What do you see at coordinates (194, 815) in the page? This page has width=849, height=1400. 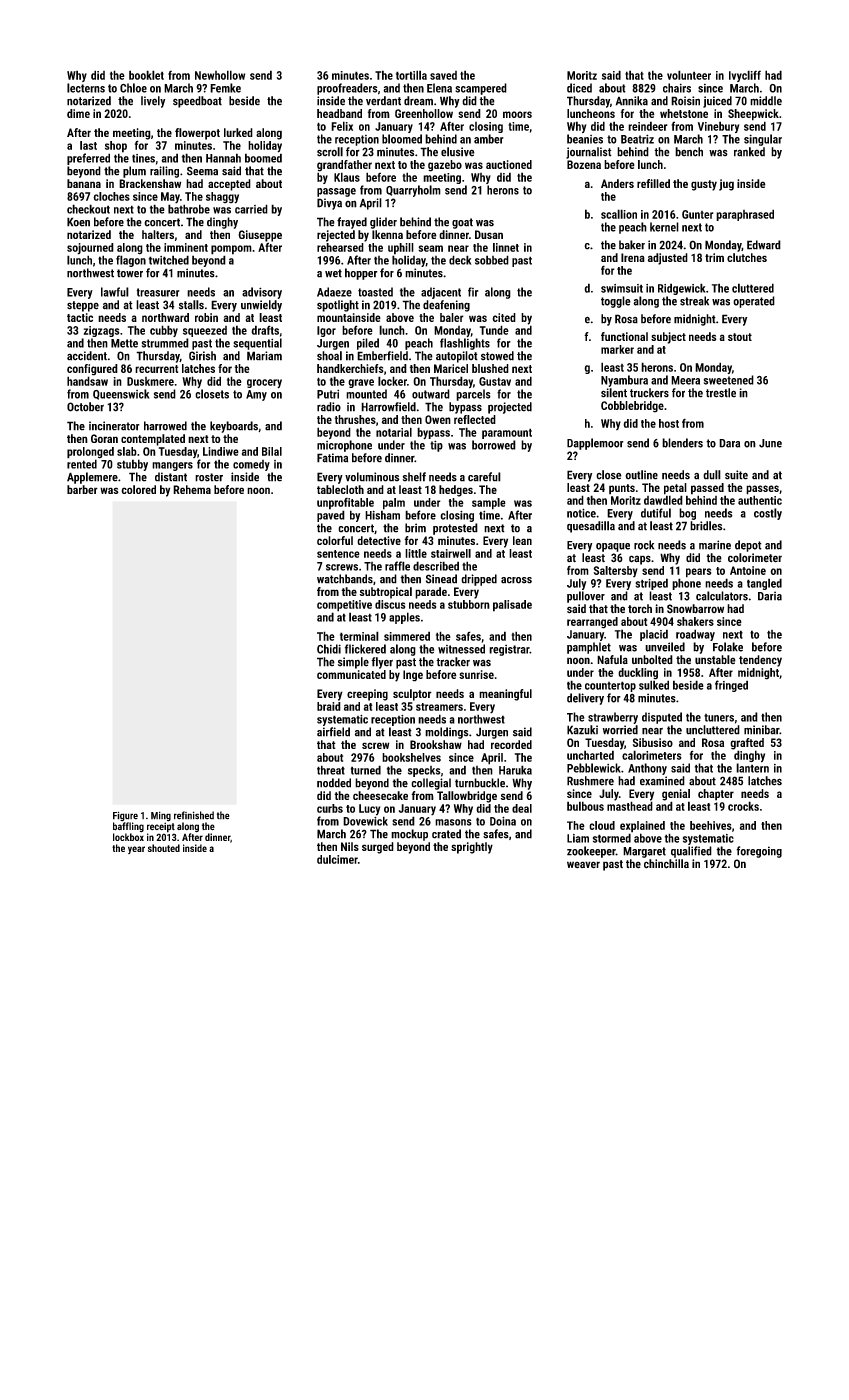 I see `refinished` at bounding box center [194, 815].
